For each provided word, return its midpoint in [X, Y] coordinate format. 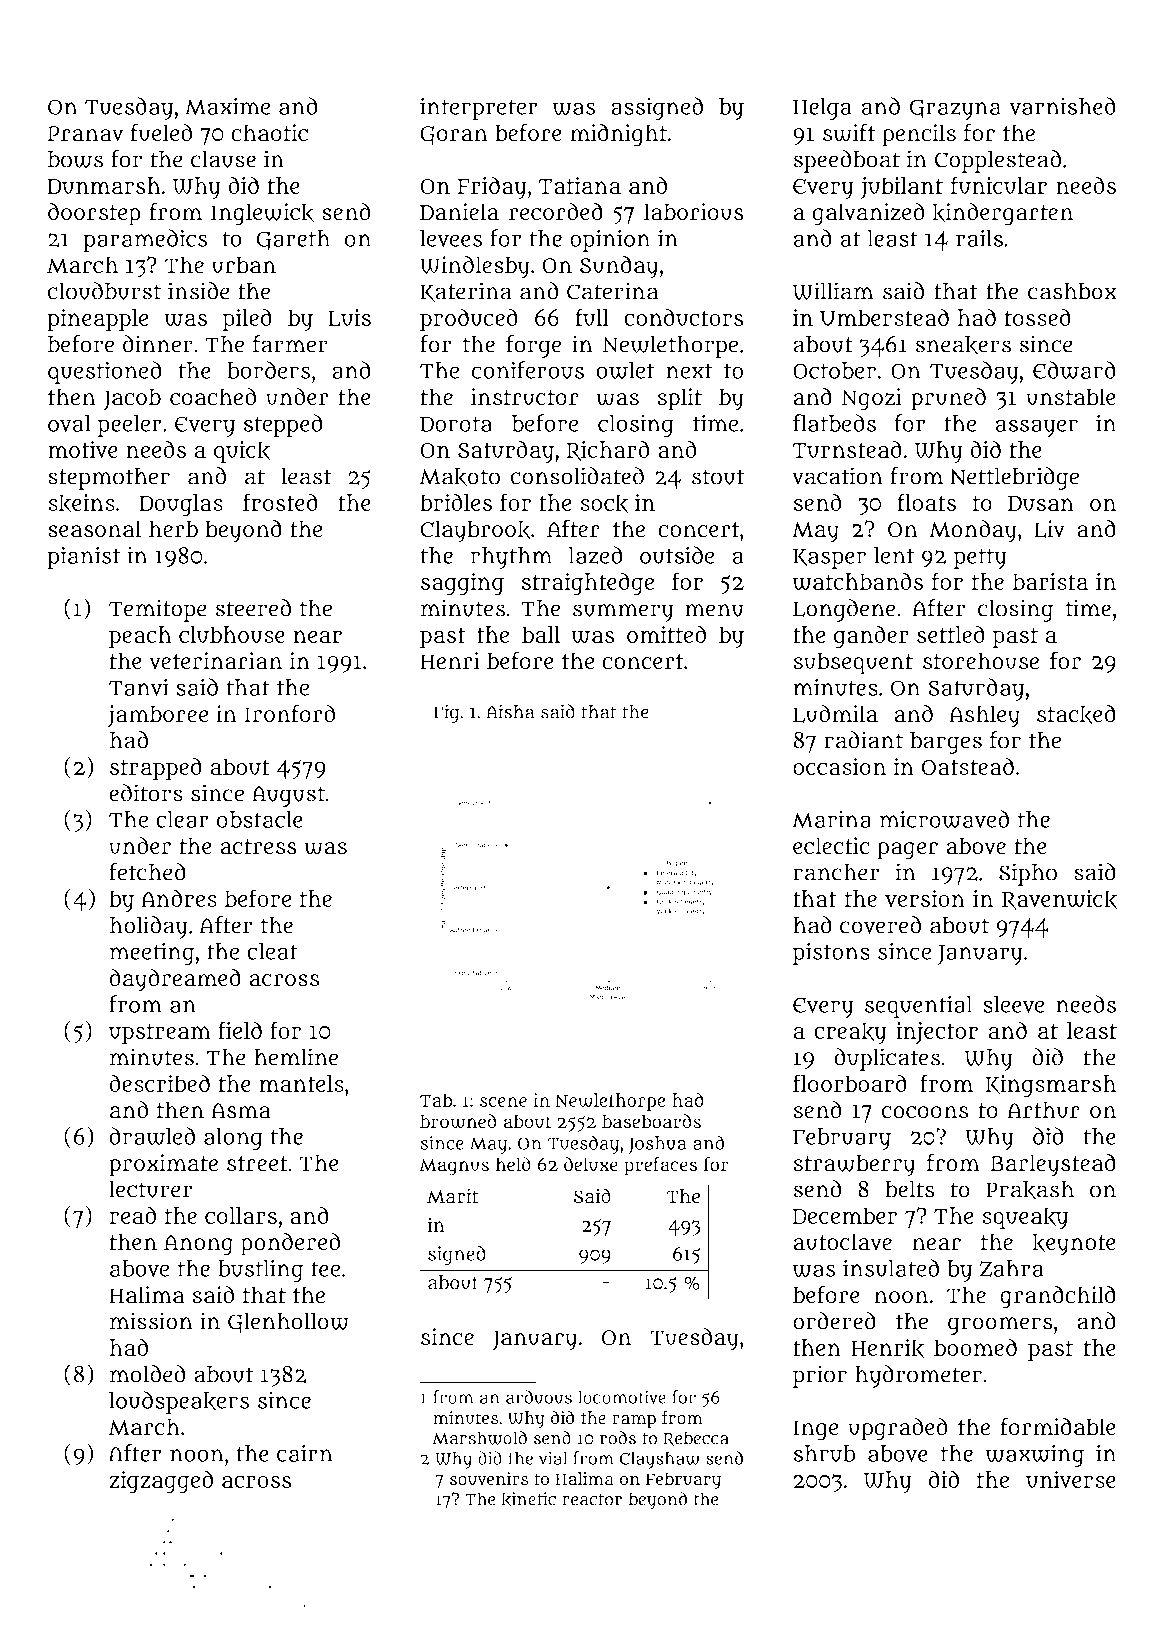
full [592, 317]
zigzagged [161, 1482]
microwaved [944, 819]
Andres [179, 898]
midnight [619, 135]
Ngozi [871, 399]
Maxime [227, 106]
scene [503, 1102]
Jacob [132, 399]
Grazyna [955, 109]
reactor [592, 1500]
